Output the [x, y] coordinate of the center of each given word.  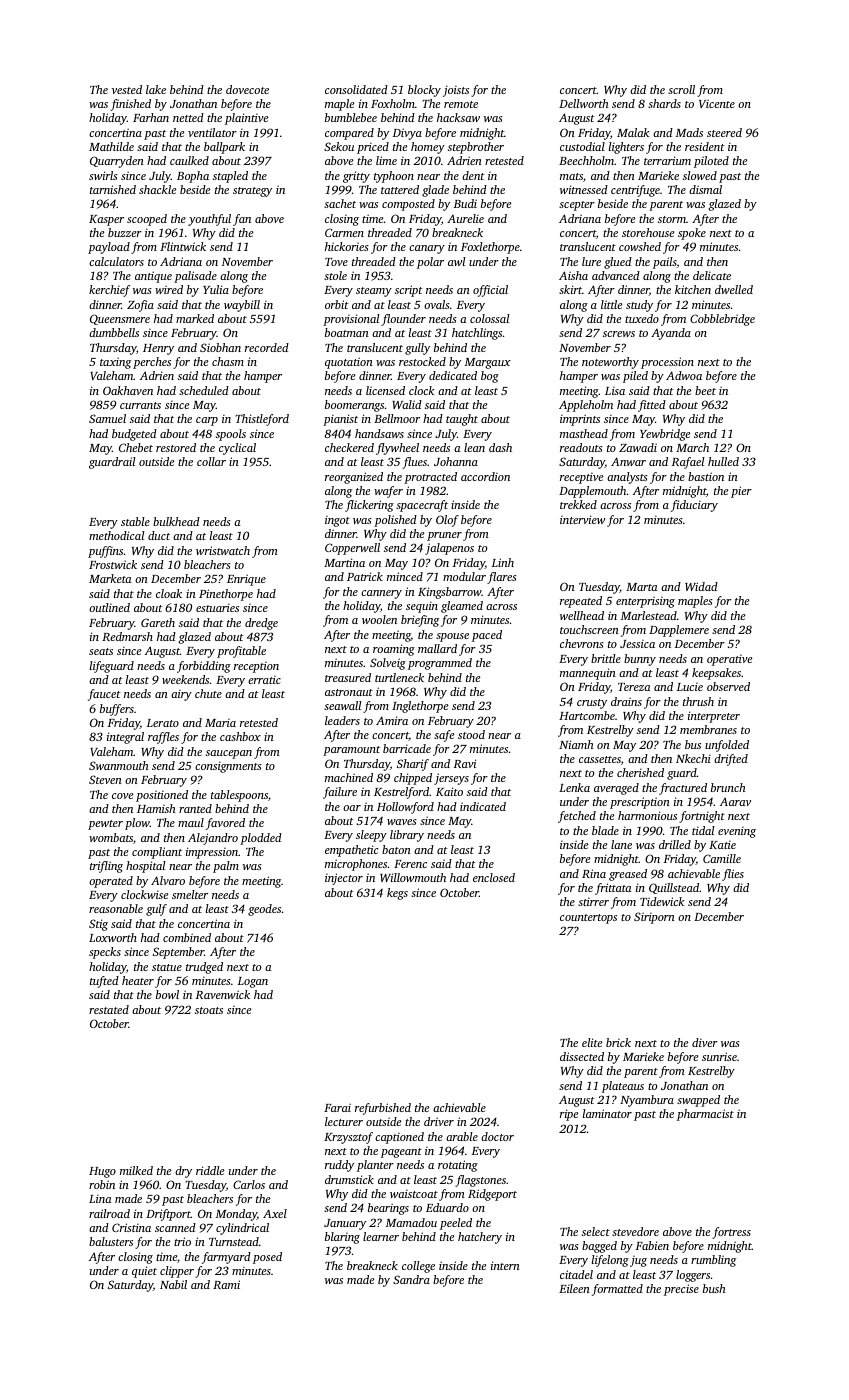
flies [733, 875]
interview [582, 519]
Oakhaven [128, 390]
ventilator [212, 132]
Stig [98, 925]
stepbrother [476, 148]
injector [344, 879]
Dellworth [584, 103]
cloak [169, 593]
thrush [698, 701]
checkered [349, 447]
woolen [379, 619]
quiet [144, 1272]
